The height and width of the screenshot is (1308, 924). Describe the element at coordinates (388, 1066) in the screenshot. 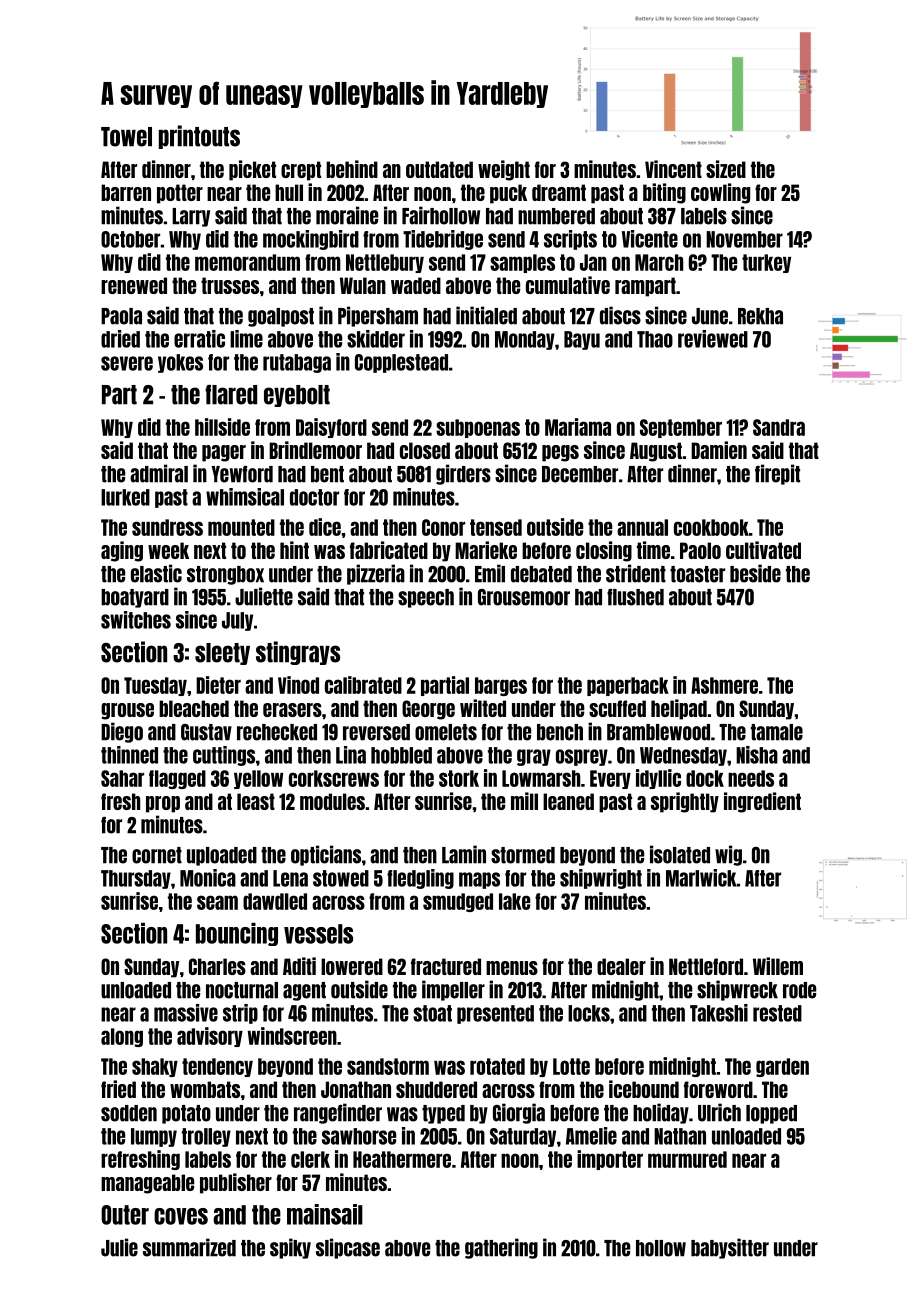

I see `sandstorm` at that location.
